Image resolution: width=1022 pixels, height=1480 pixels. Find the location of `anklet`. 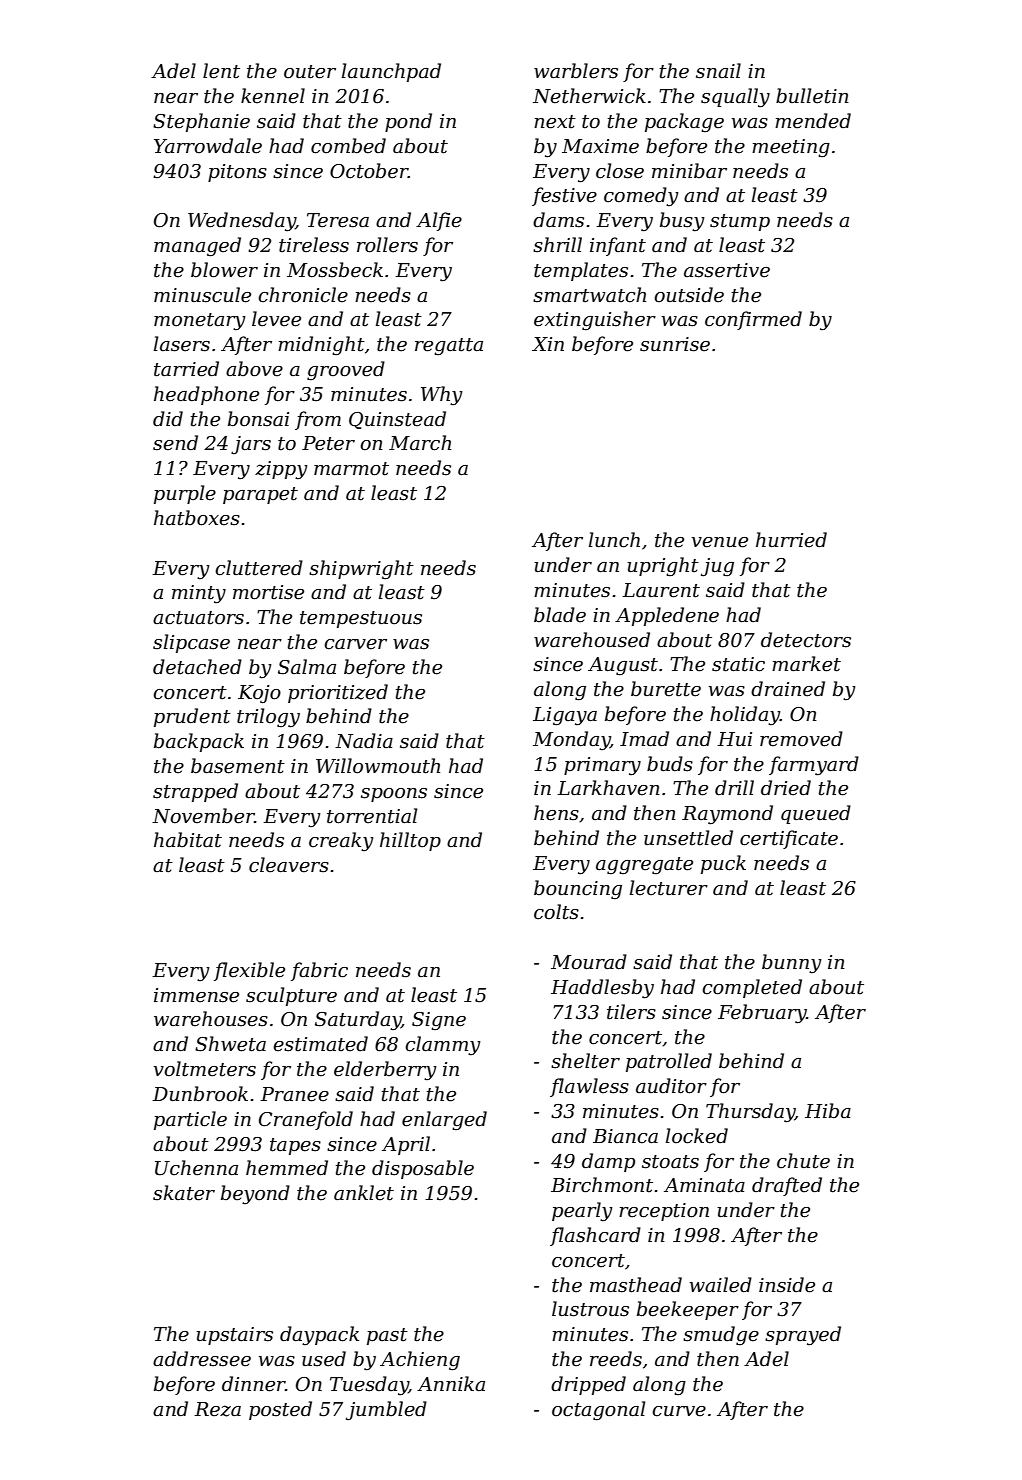

anklet is located at coordinates (364, 1193).
